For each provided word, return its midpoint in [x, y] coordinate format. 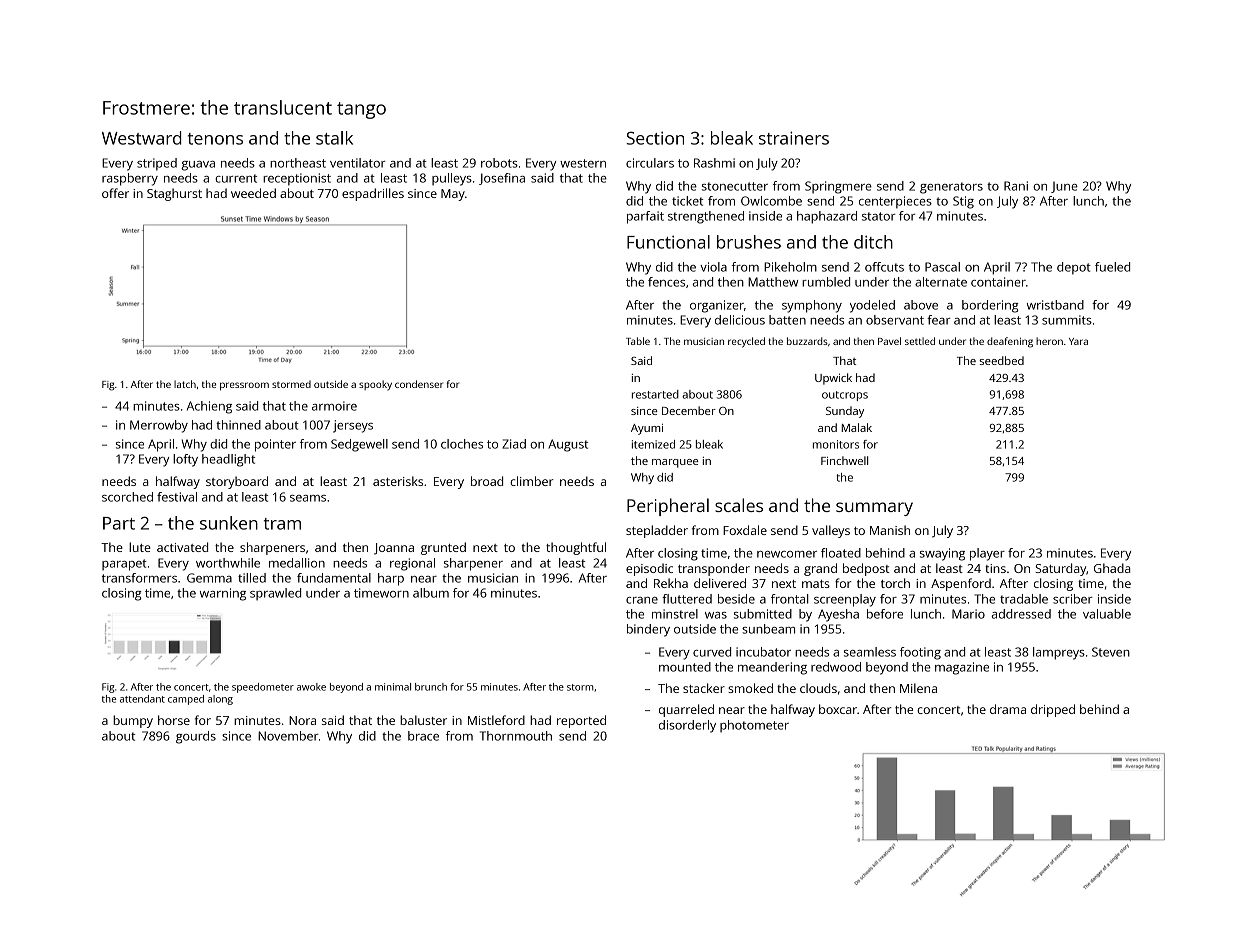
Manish [890, 530]
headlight [228, 460]
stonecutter [735, 186]
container [998, 282]
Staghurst [174, 194]
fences [666, 282]
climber [532, 481]
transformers [139, 578]
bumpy [133, 721]
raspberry [130, 179]
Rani [1016, 186]
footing [920, 653]
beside [736, 599]
